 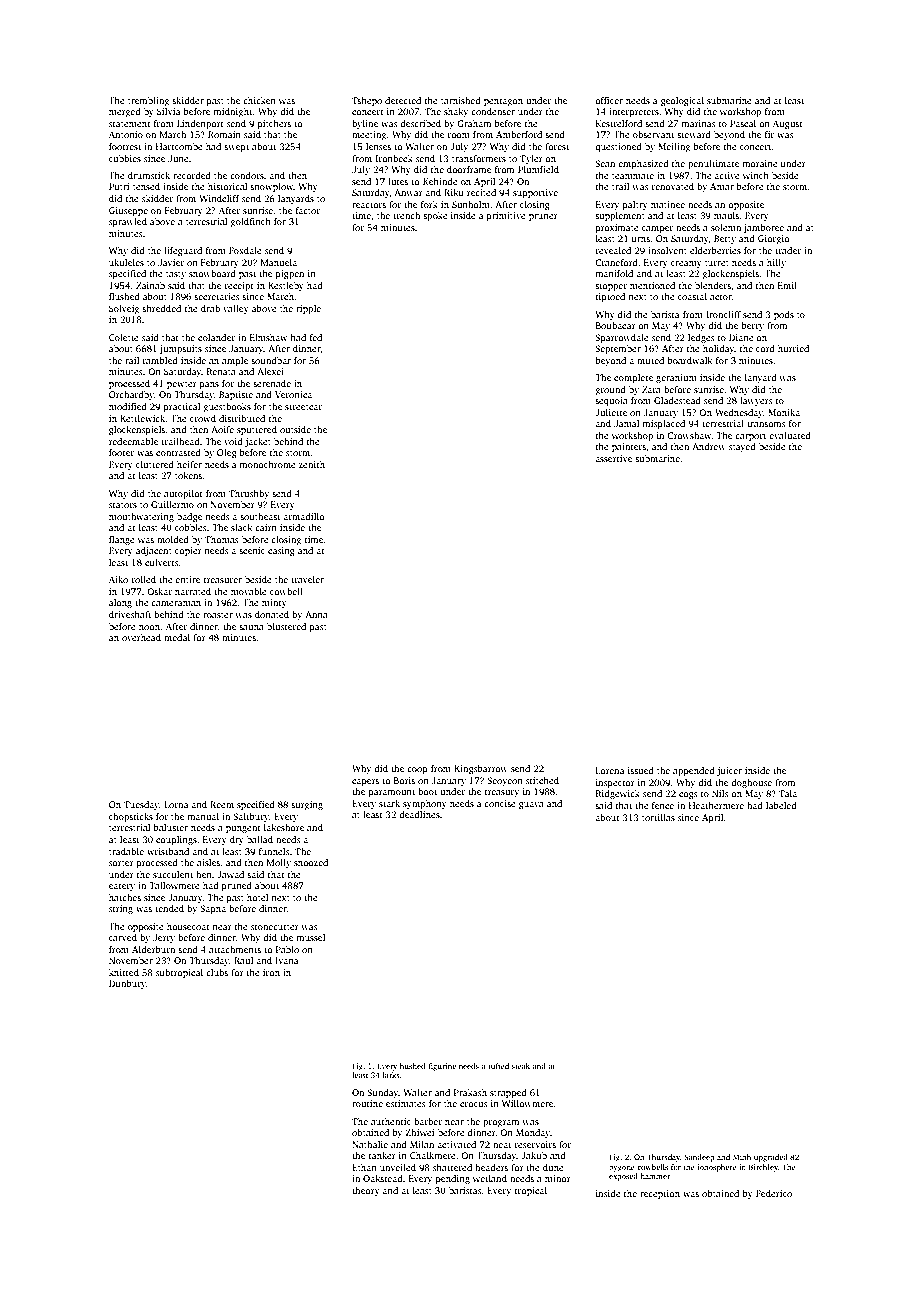 I want to click on theory, so click(x=366, y=1191).
